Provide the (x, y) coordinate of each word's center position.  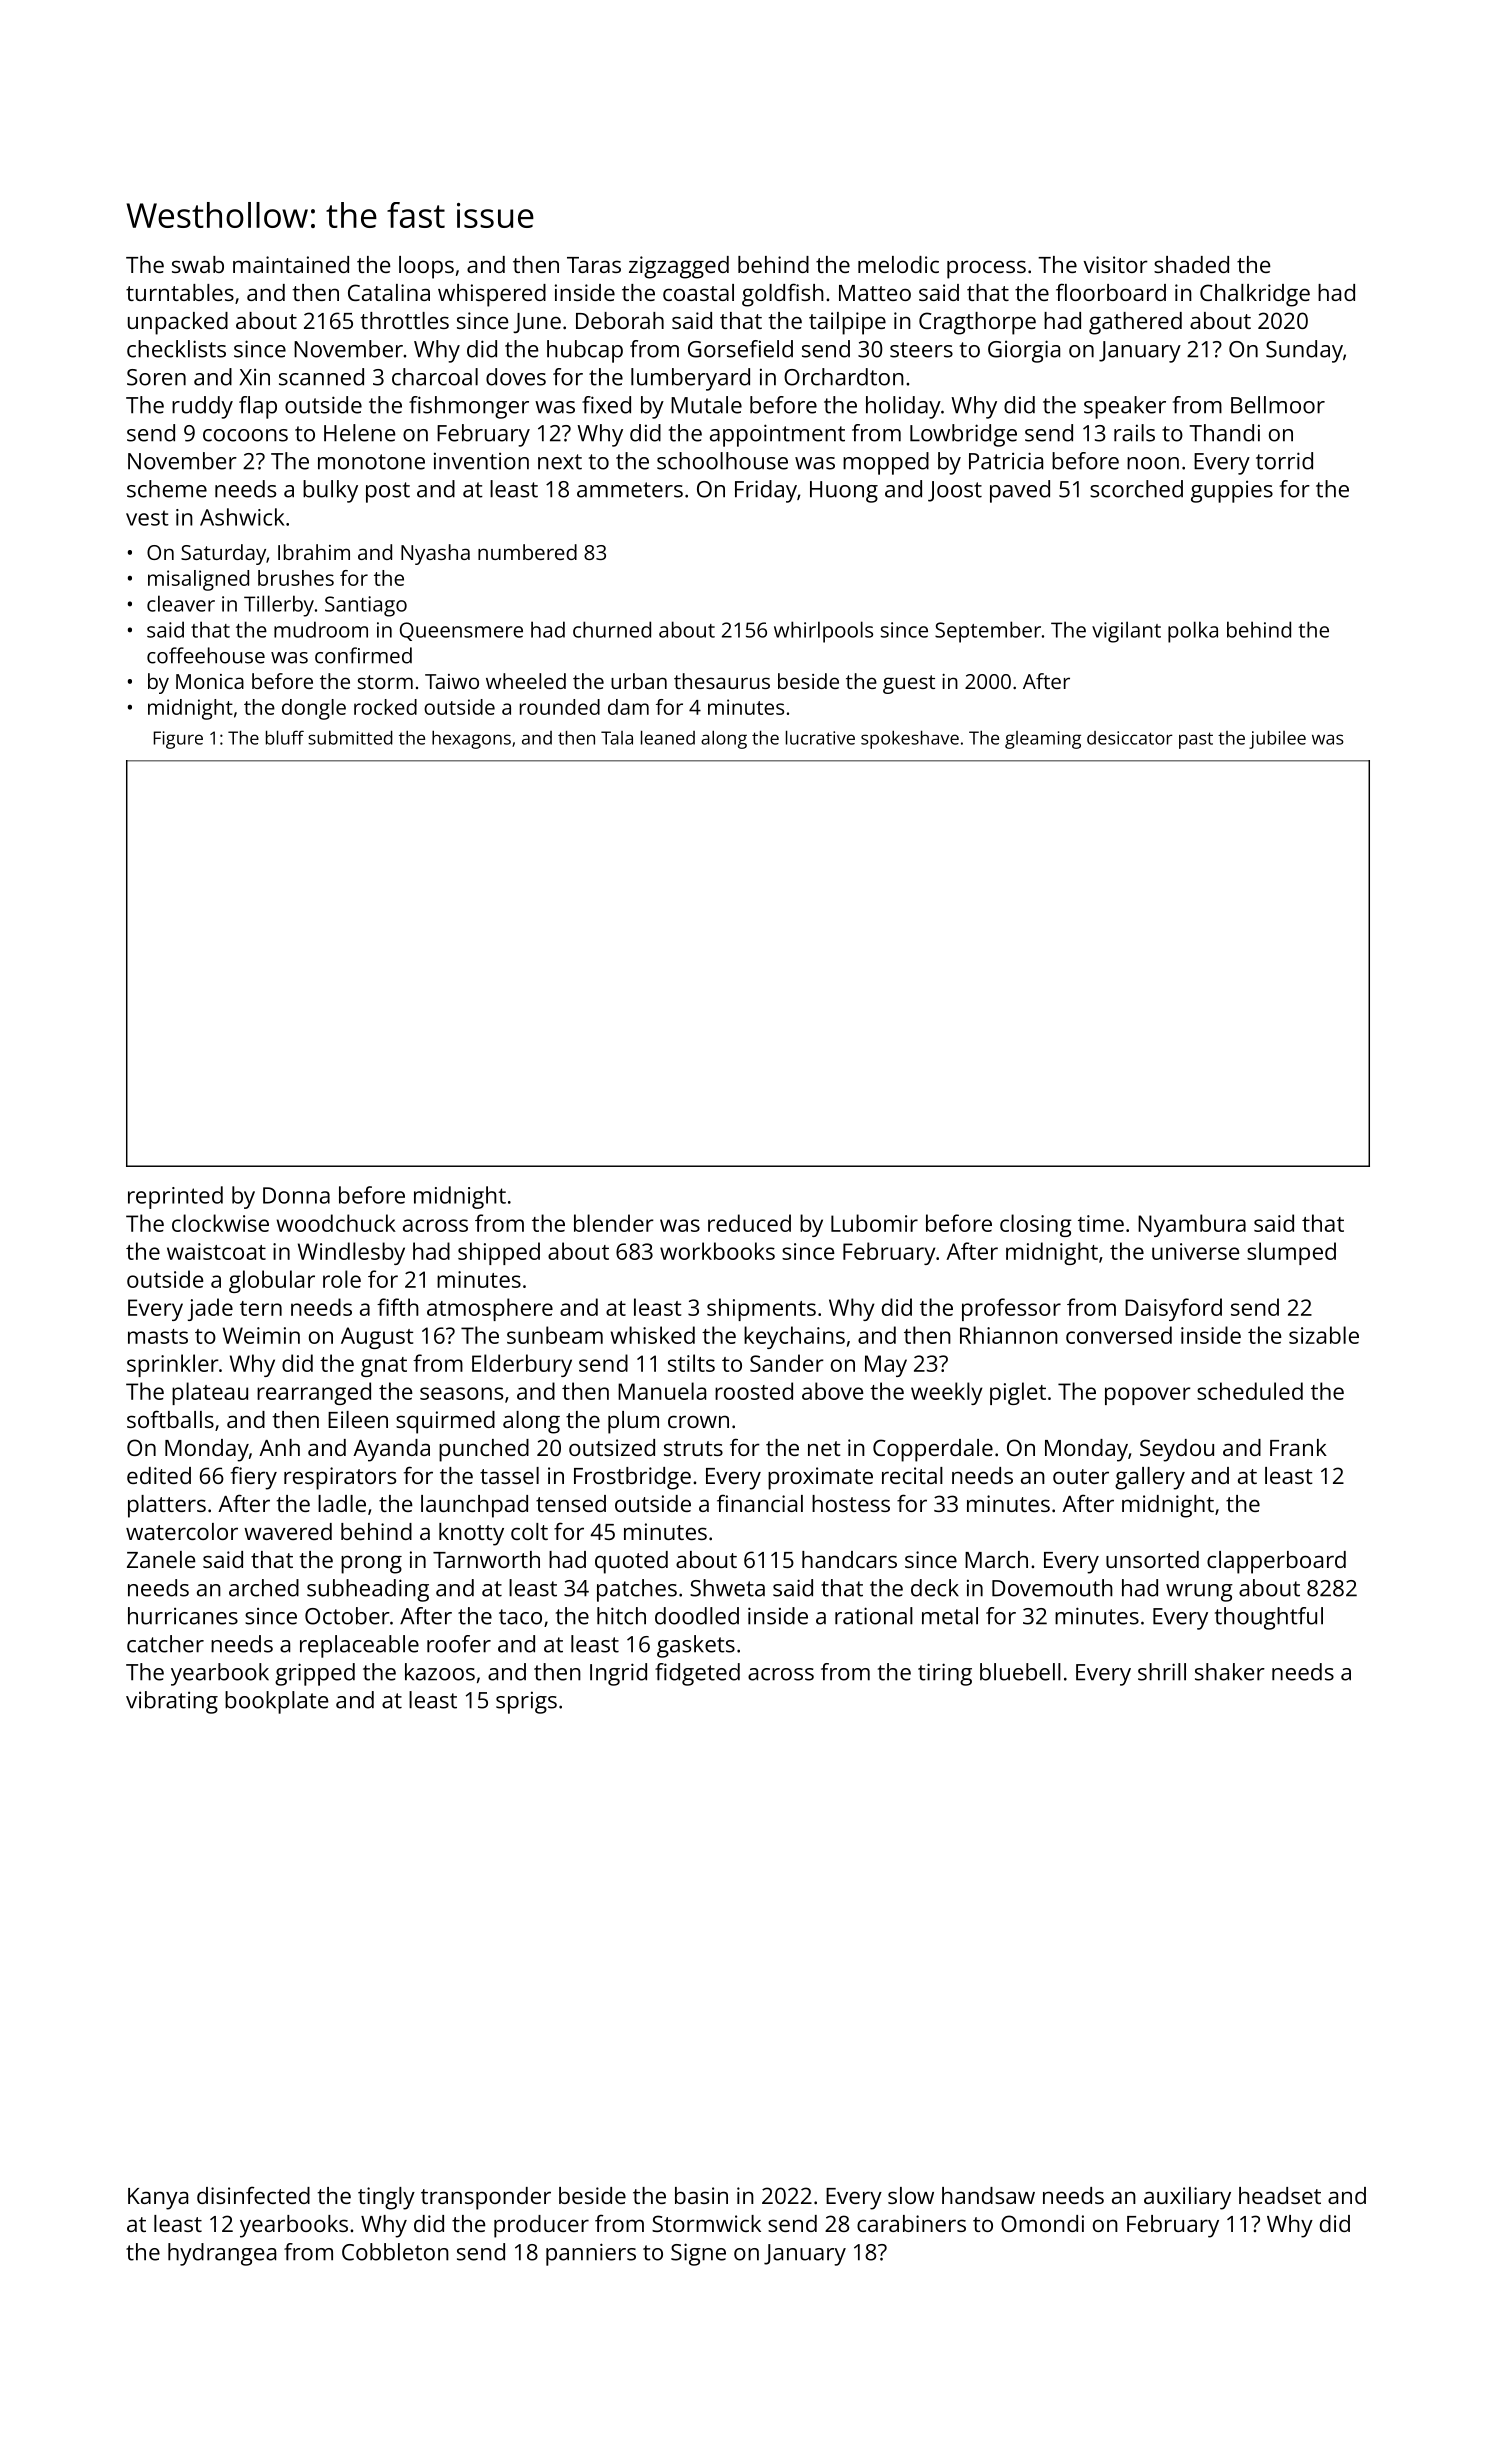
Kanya (158, 2199)
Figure (178, 740)
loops (426, 267)
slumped (1291, 1253)
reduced (749, 1223)
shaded (1191, 264)
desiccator (1130, 738)
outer (1081, 1476)
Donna (296, 1195)
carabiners (911, 2223)
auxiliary (1187, 2198)
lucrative (820, 737)
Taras (594, 265)
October (347, 1616)
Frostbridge (632, 1478)
